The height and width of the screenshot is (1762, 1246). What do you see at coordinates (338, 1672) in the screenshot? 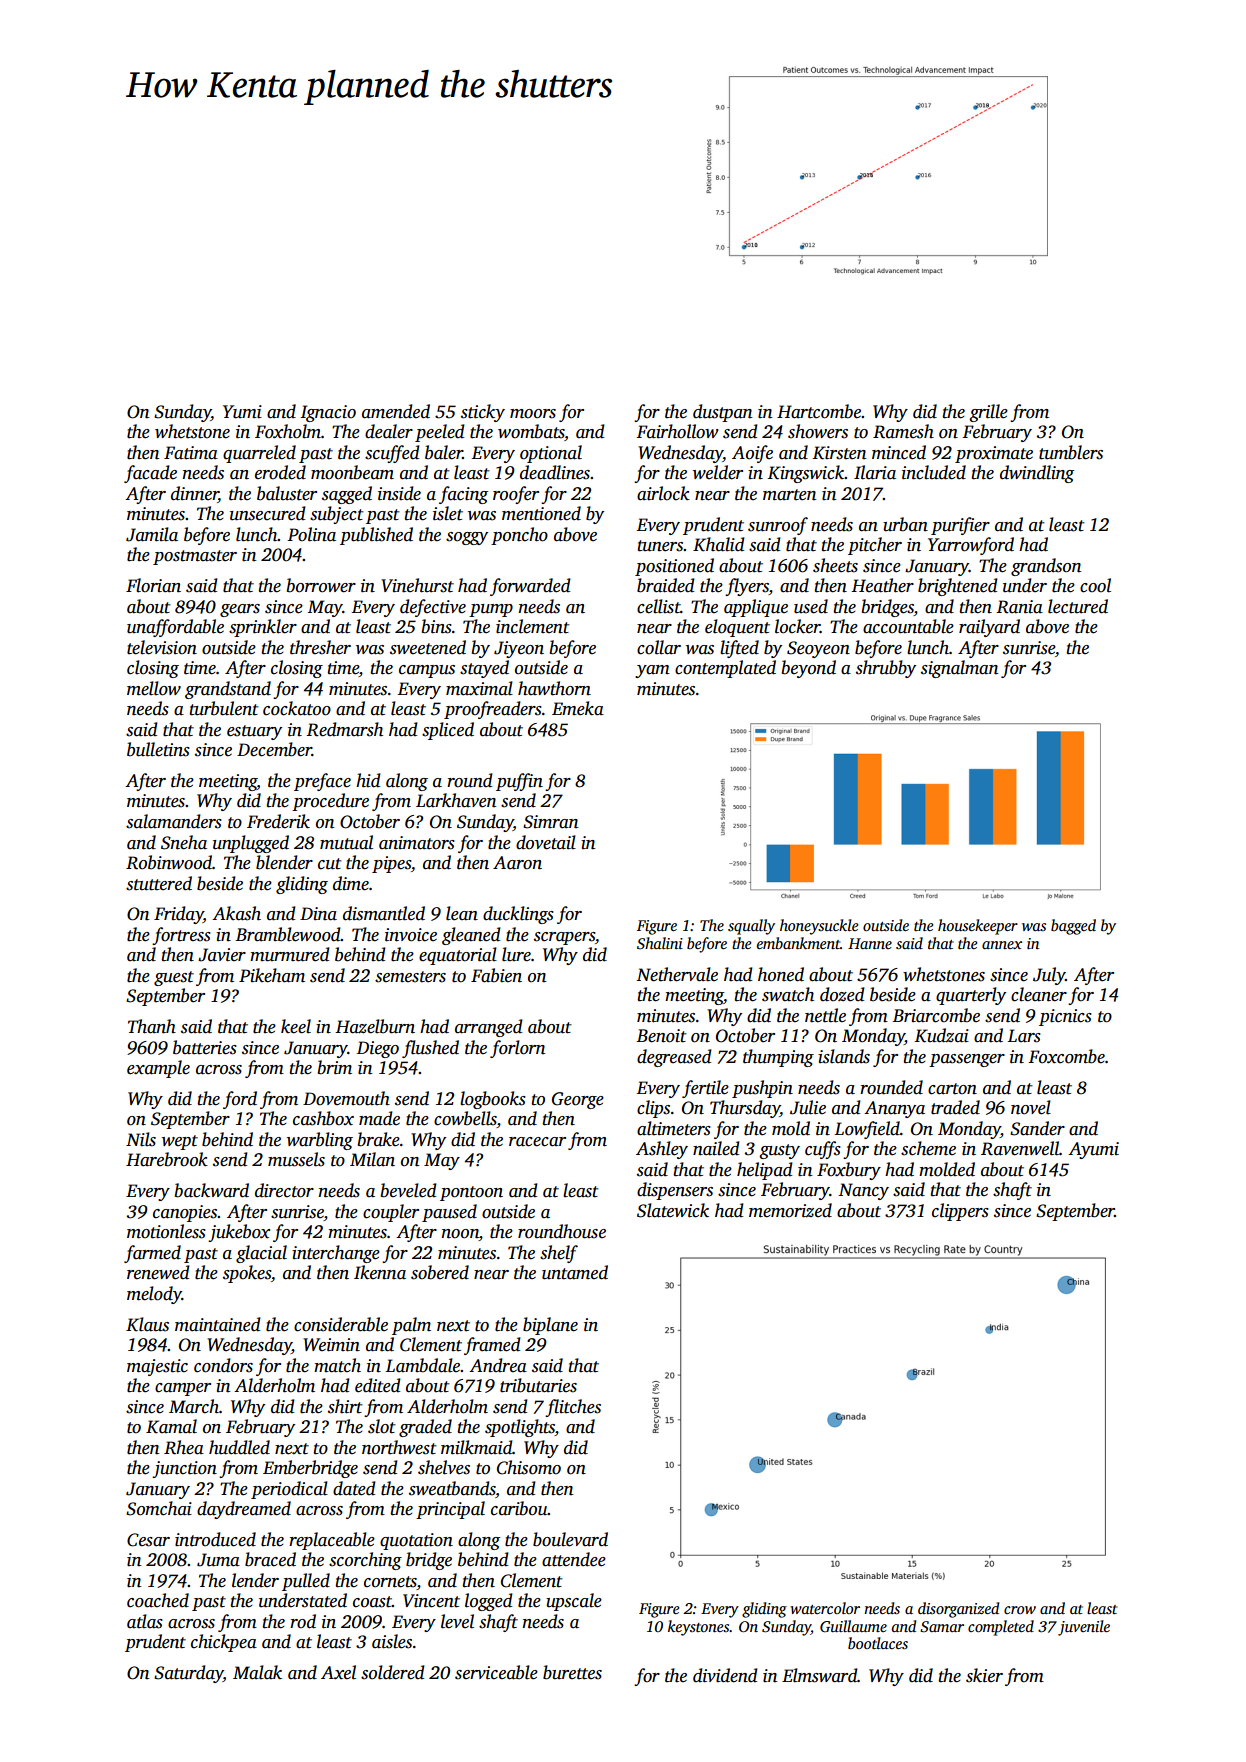
I see `Axel` at bounding box center [338, 1672].
